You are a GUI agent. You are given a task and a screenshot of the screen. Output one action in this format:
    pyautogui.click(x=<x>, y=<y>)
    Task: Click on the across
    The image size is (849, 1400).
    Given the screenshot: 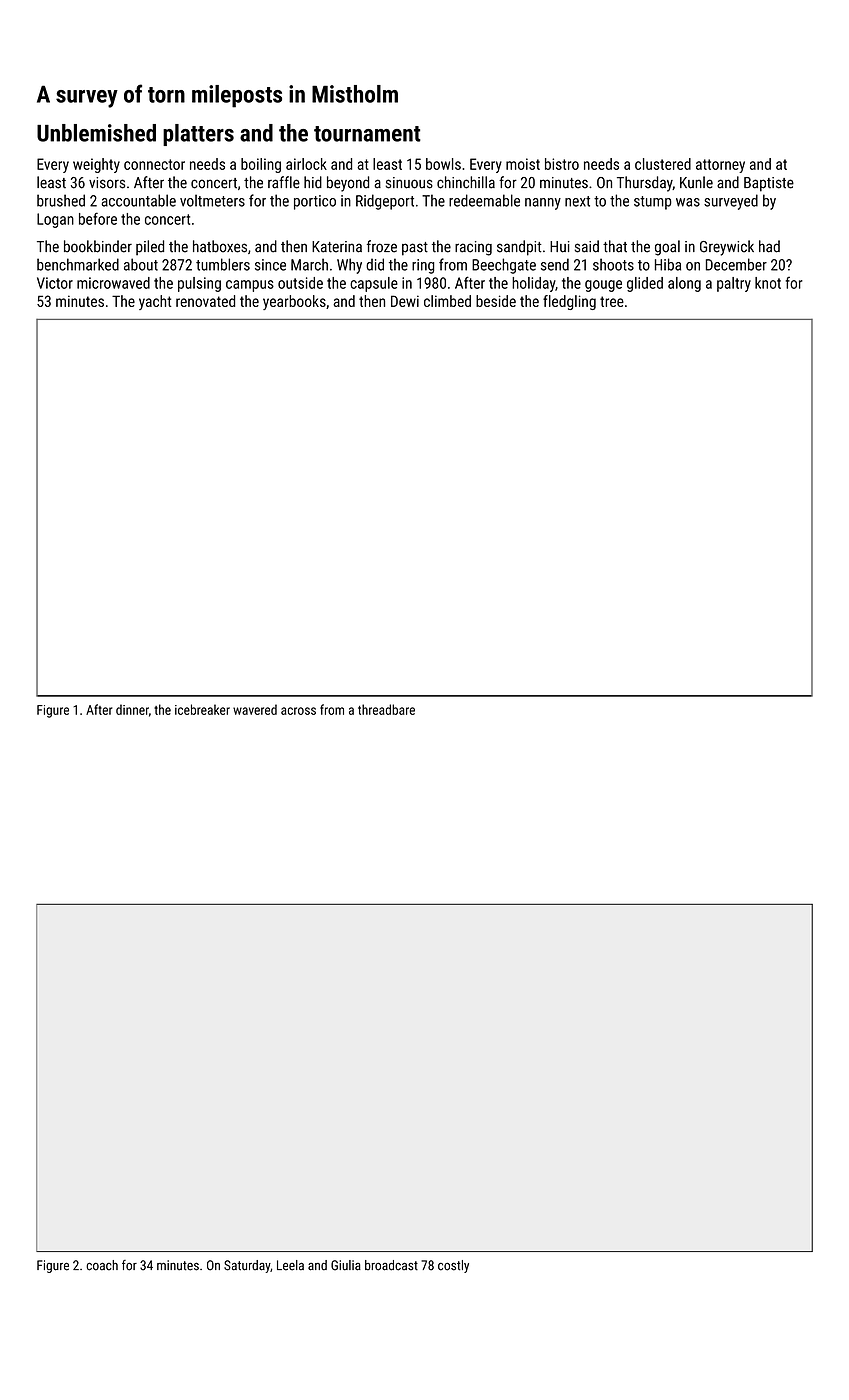 What is the action you would take?
    pyautogui.click(x=298, y=711)
